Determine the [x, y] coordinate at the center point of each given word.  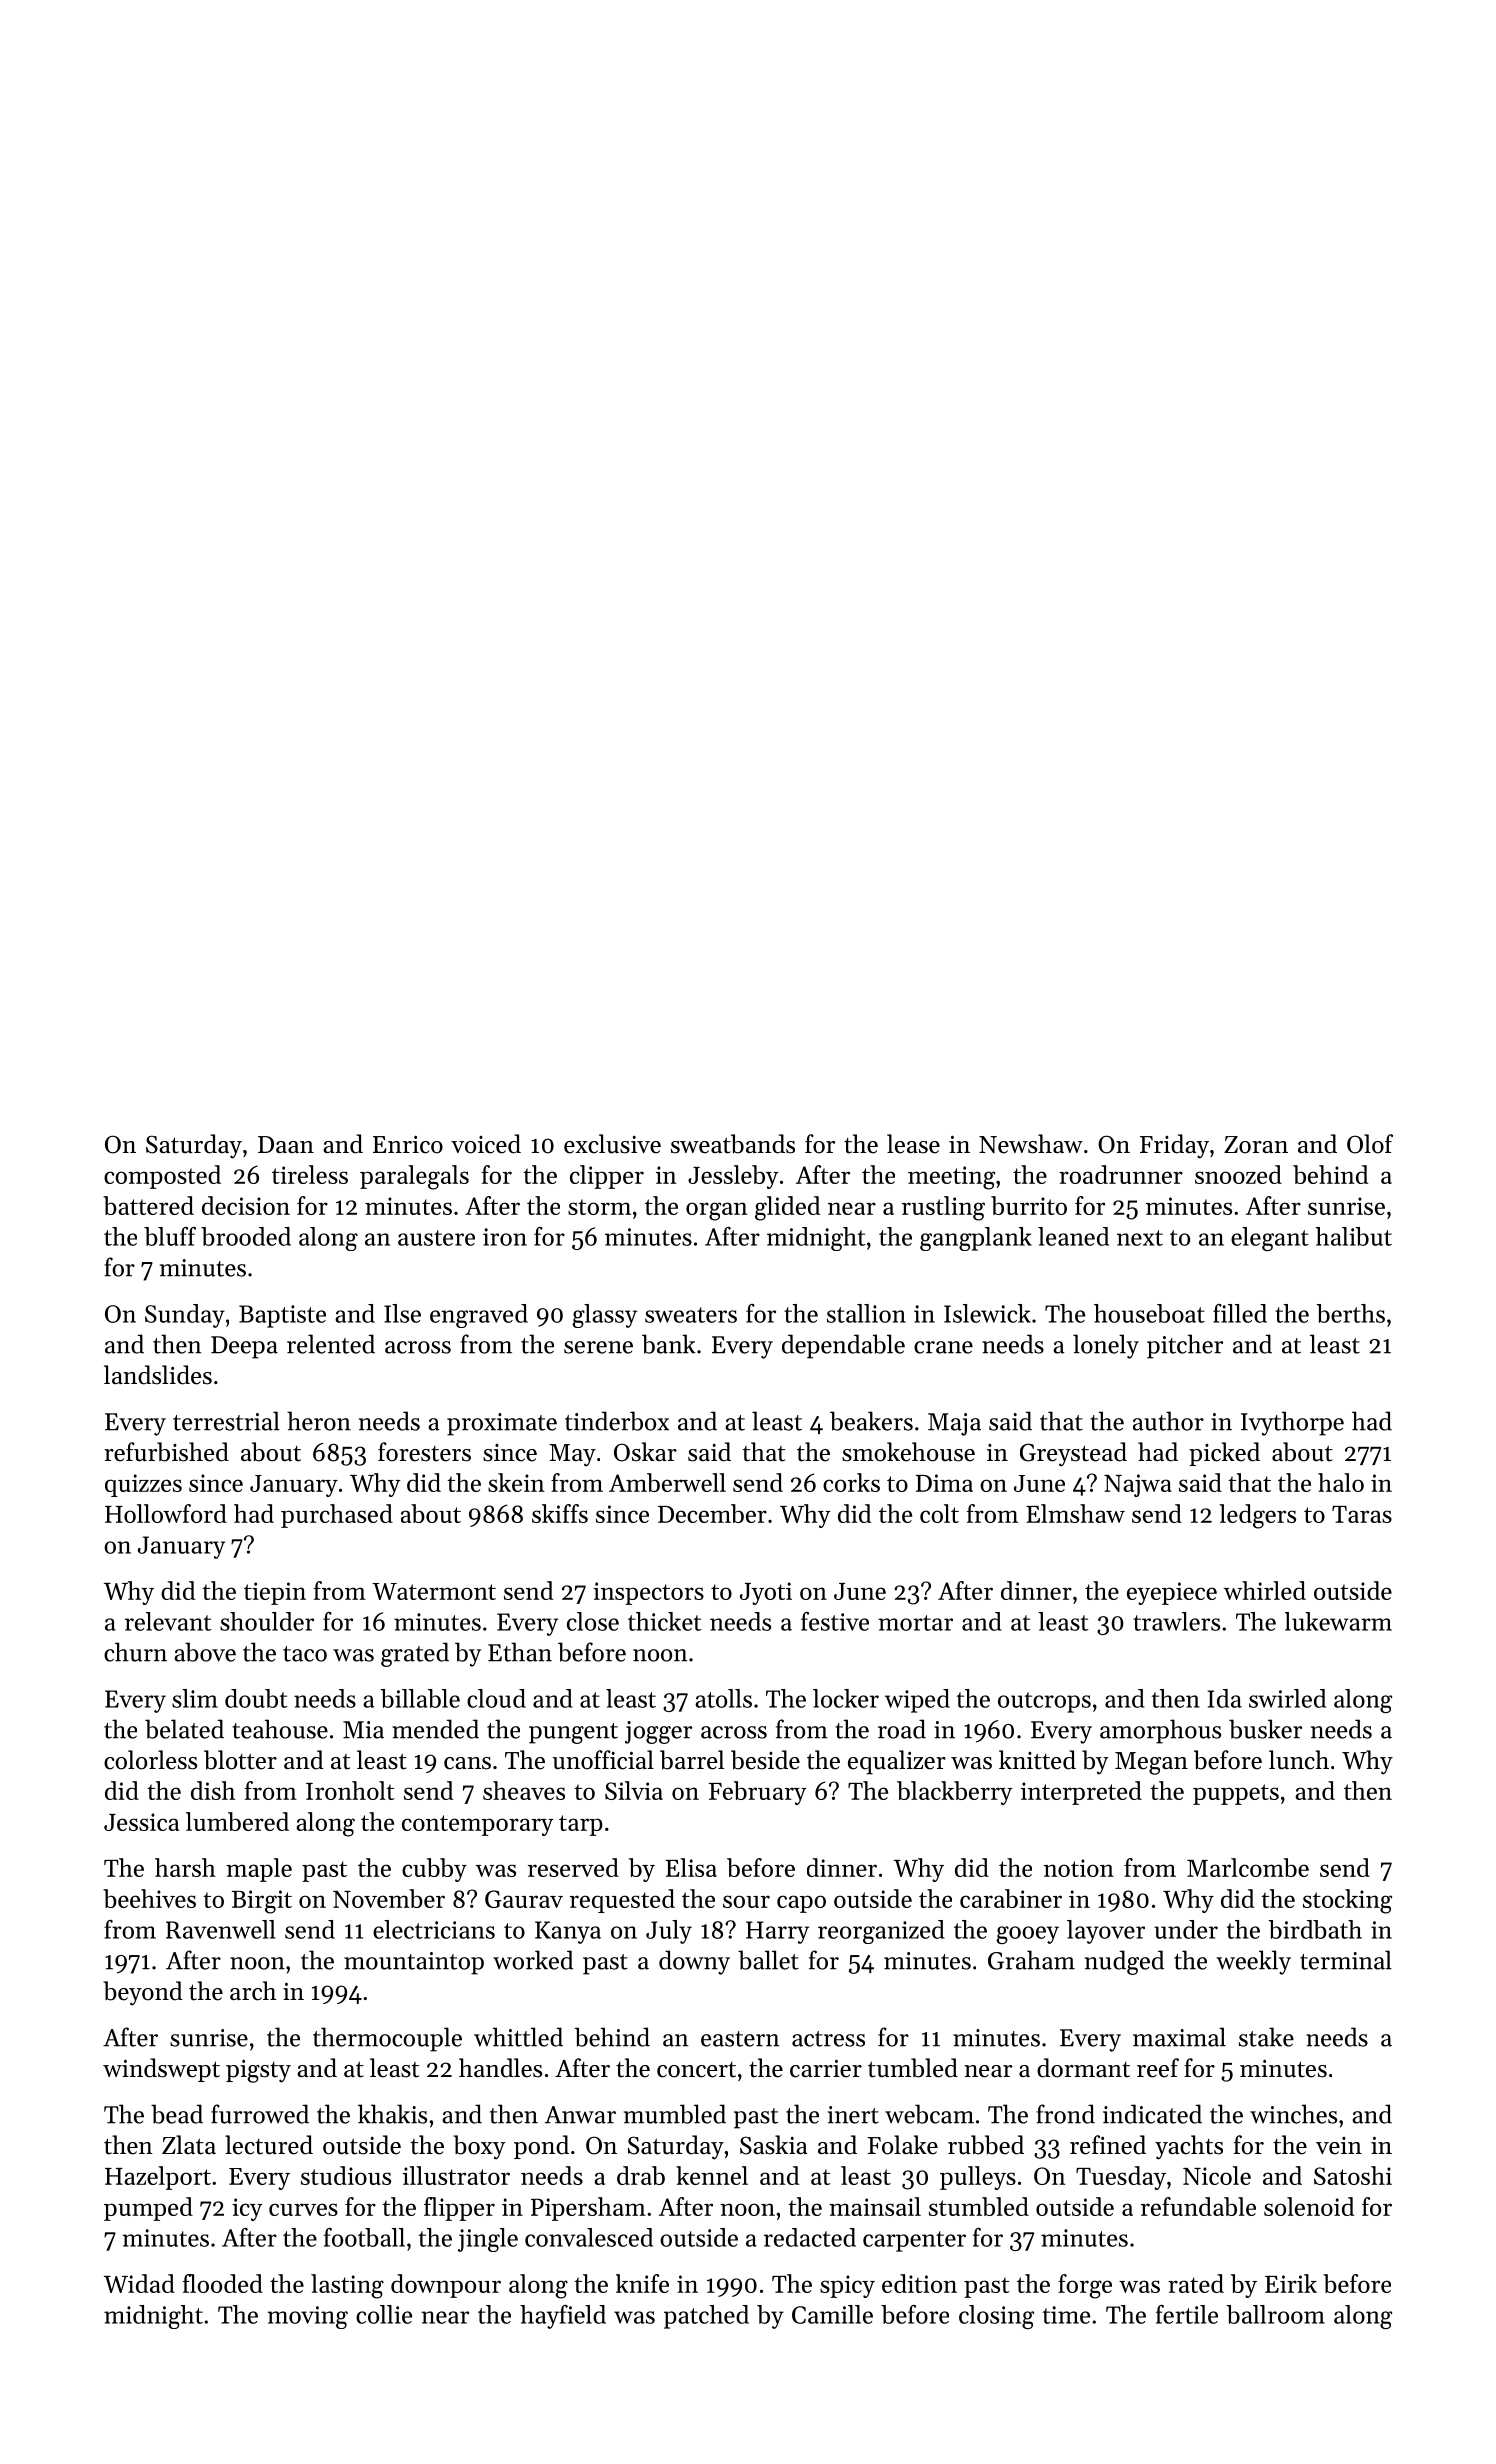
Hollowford [166, 1513]
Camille [832, 2314]
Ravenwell [220, 1929]
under [1186, 1929]
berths [1351, 1313]
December [712, 1513]
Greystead [1073, 1454]
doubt [256, 1698]
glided [787, 1208]
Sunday [185, 1316]
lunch [1299, 1760]
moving [307, 2317]
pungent [573, 1733]
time [1066, 2315]
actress [828, 2039]
